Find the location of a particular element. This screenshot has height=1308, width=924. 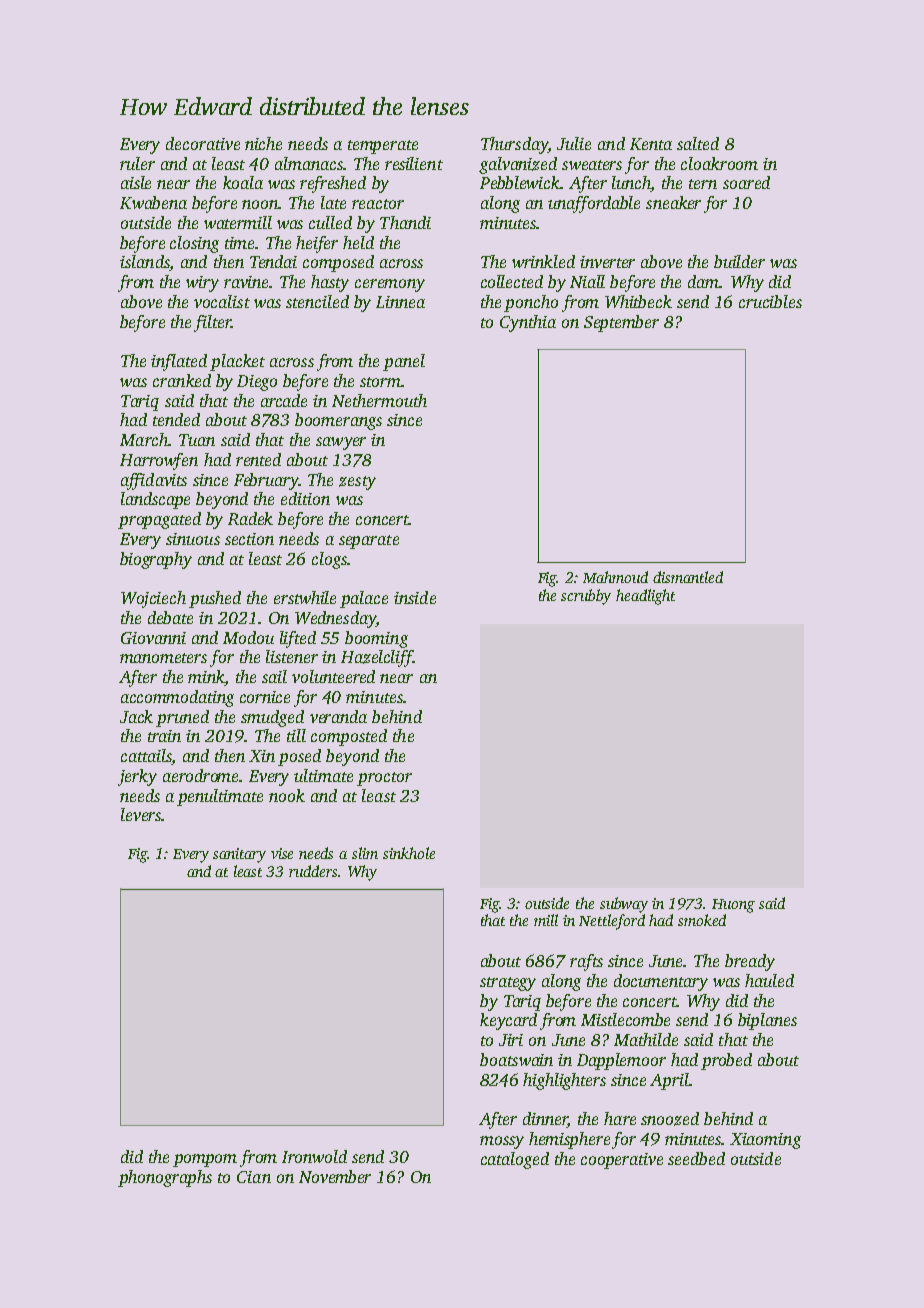

Jiri is located at coordinates (511, 1040).
